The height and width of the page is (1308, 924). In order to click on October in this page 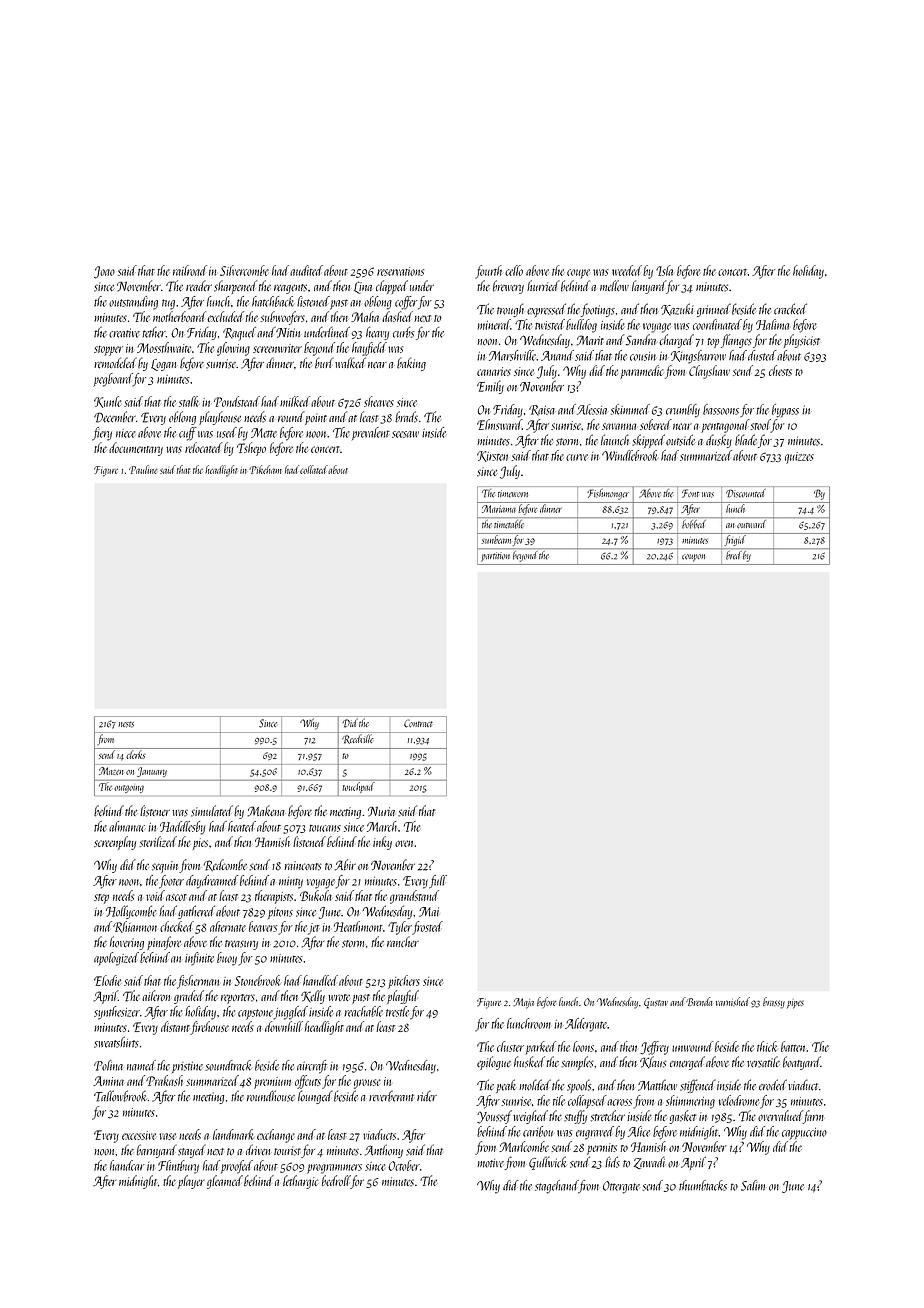, I will do `click(404, 1165)`.
